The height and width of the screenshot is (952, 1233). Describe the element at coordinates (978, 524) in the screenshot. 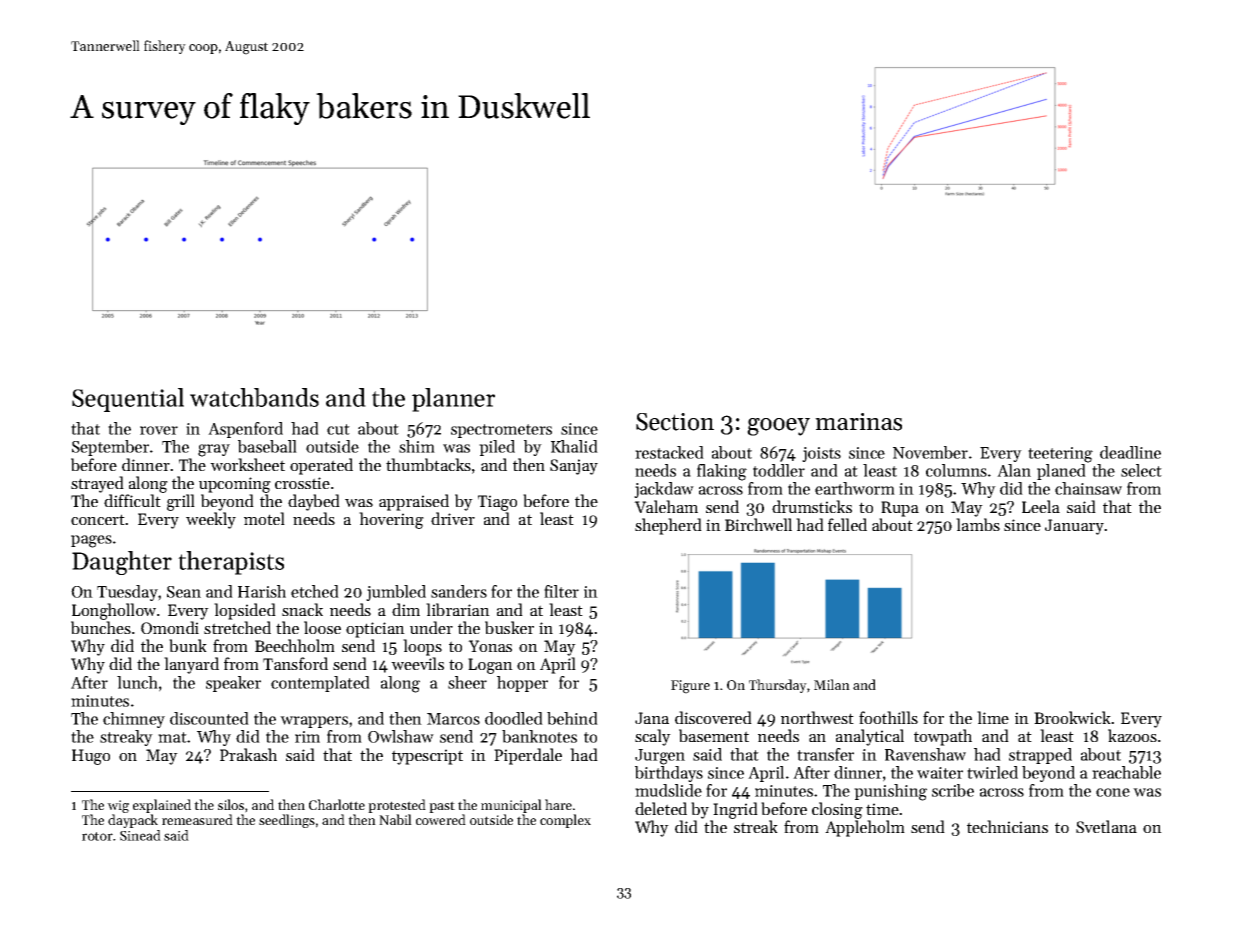

I see `lambs` at that location.
